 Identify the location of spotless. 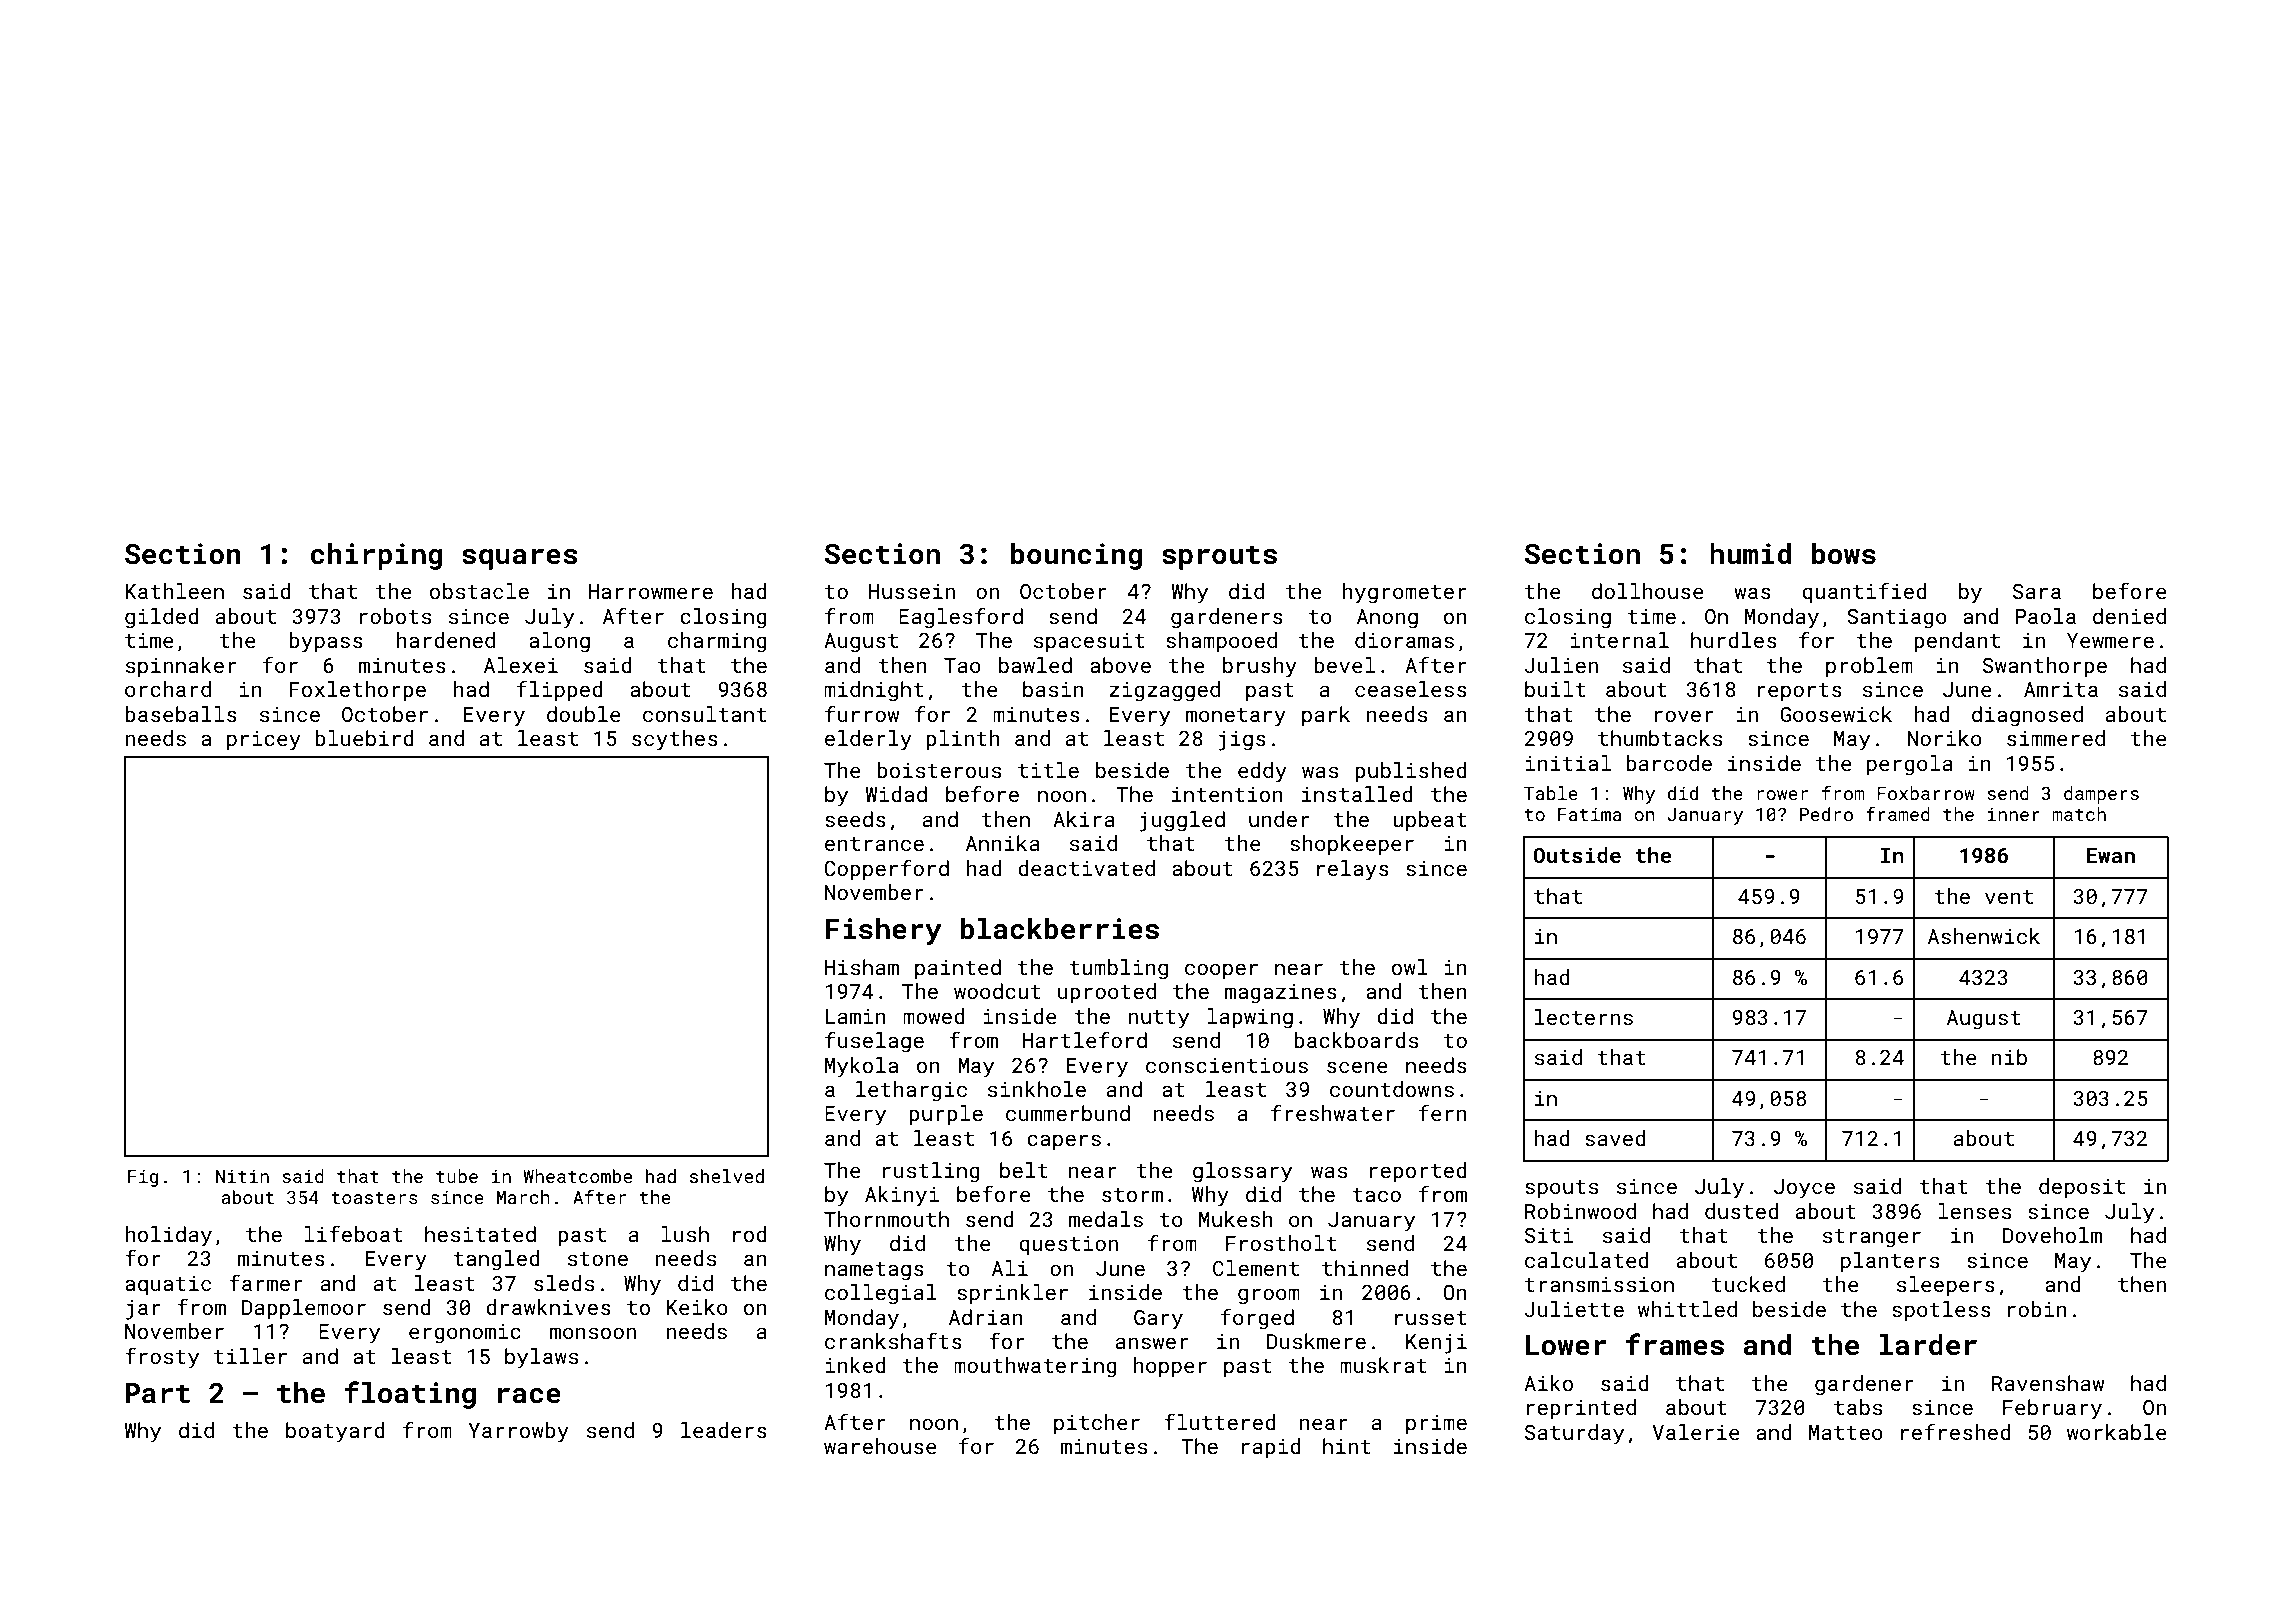
(1941, 1311).
